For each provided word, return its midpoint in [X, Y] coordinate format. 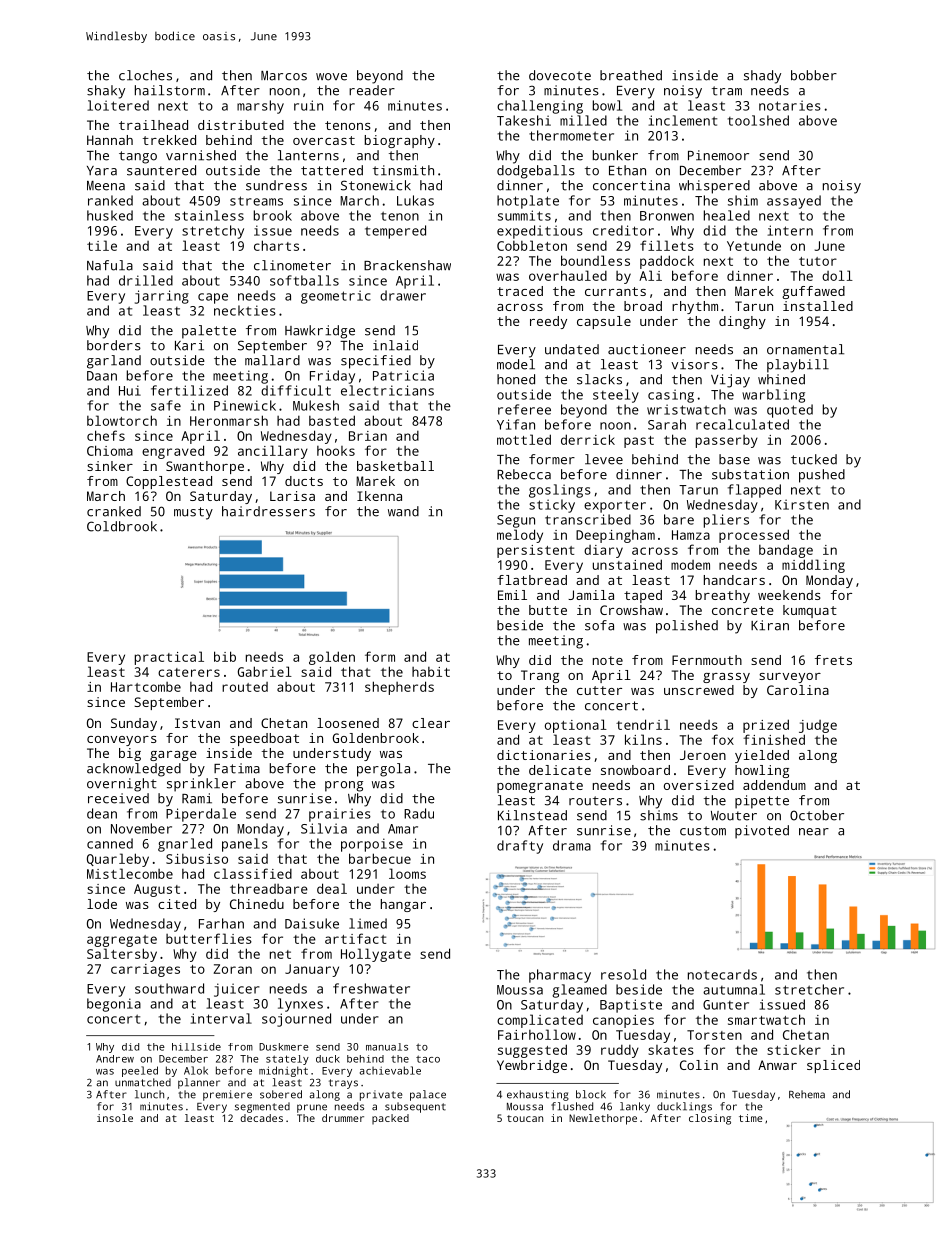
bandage [786, 551]
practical [169, 658]
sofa [599, 625]
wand [403, 511]
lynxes [300, 1005]
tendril [643, 724]
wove [331, 77]
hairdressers [268, 511]
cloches [145, 75]
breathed [631, 75]
